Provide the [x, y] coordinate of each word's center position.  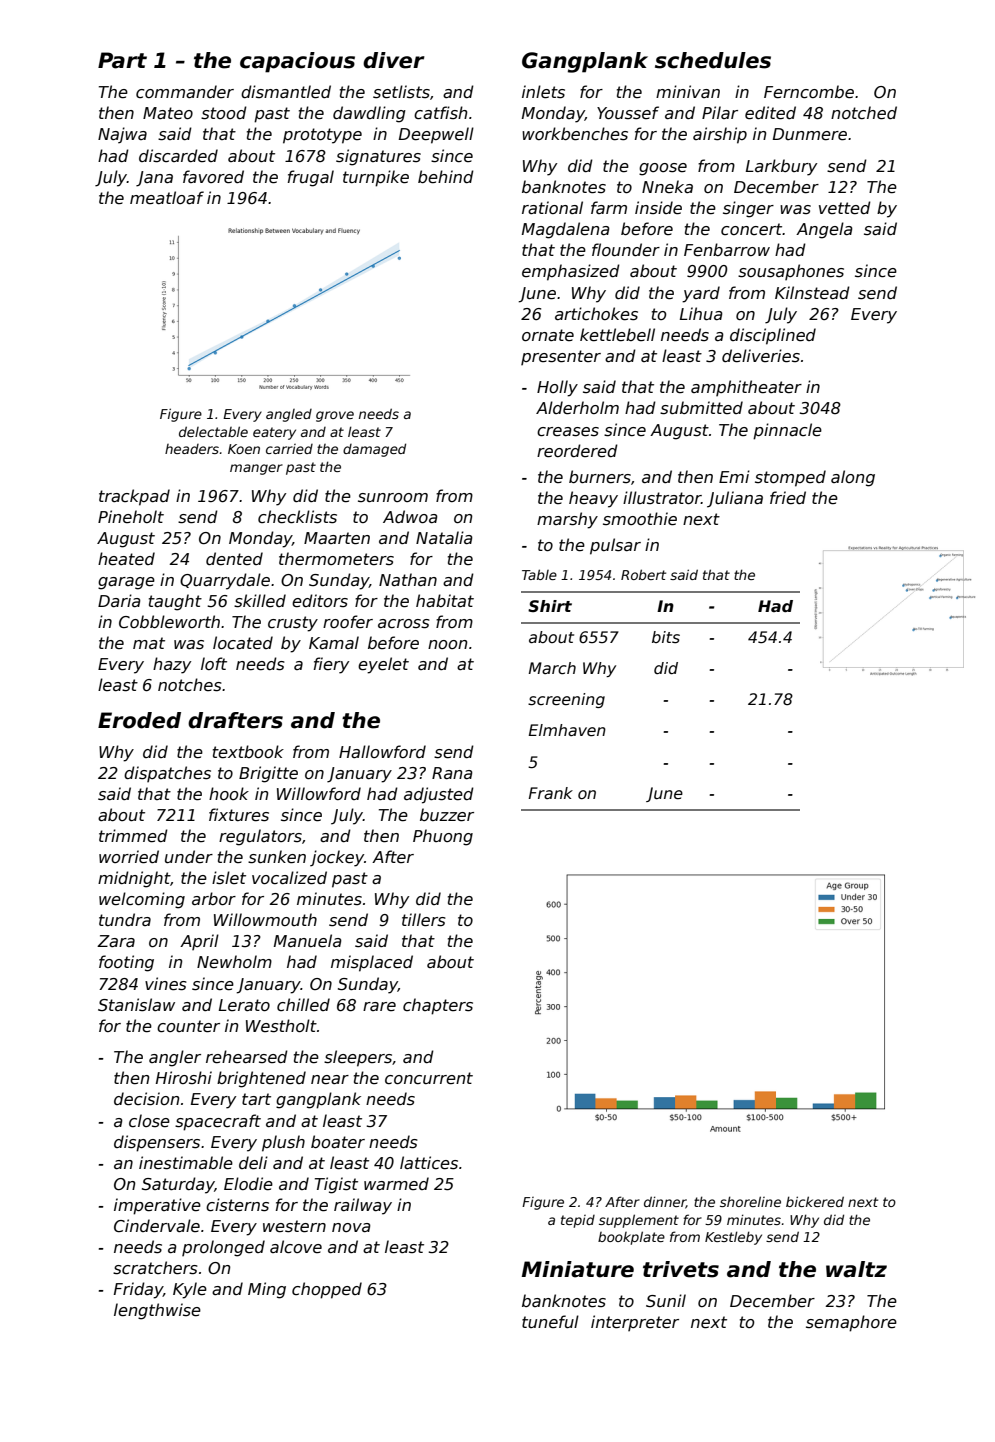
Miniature [578, 1269]
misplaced [372, 963]
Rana [452, 773]
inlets [543, 92]
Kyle [190, 1290]
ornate [548, 335]
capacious [297, 62]
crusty [293, 624]
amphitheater [746, 388]
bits [666, 637]
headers [192, 449]
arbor [214, 898]
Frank [551, 793]
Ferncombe [809, 92]
